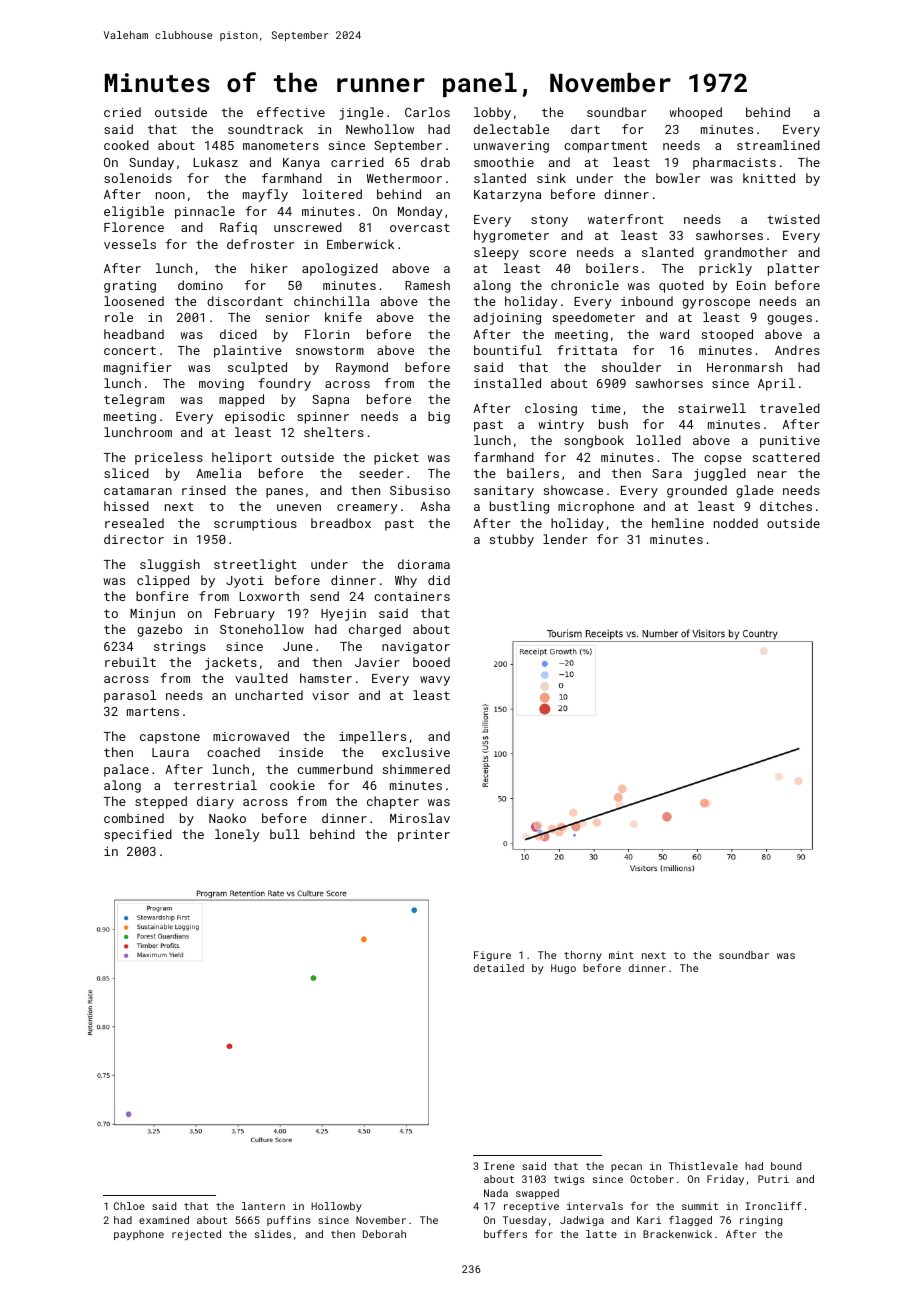 The height and width of the image is (1308, 924). What do you see at coordinates (439, 417) in the image?
I see `big` at bounding box center [439, 417].
